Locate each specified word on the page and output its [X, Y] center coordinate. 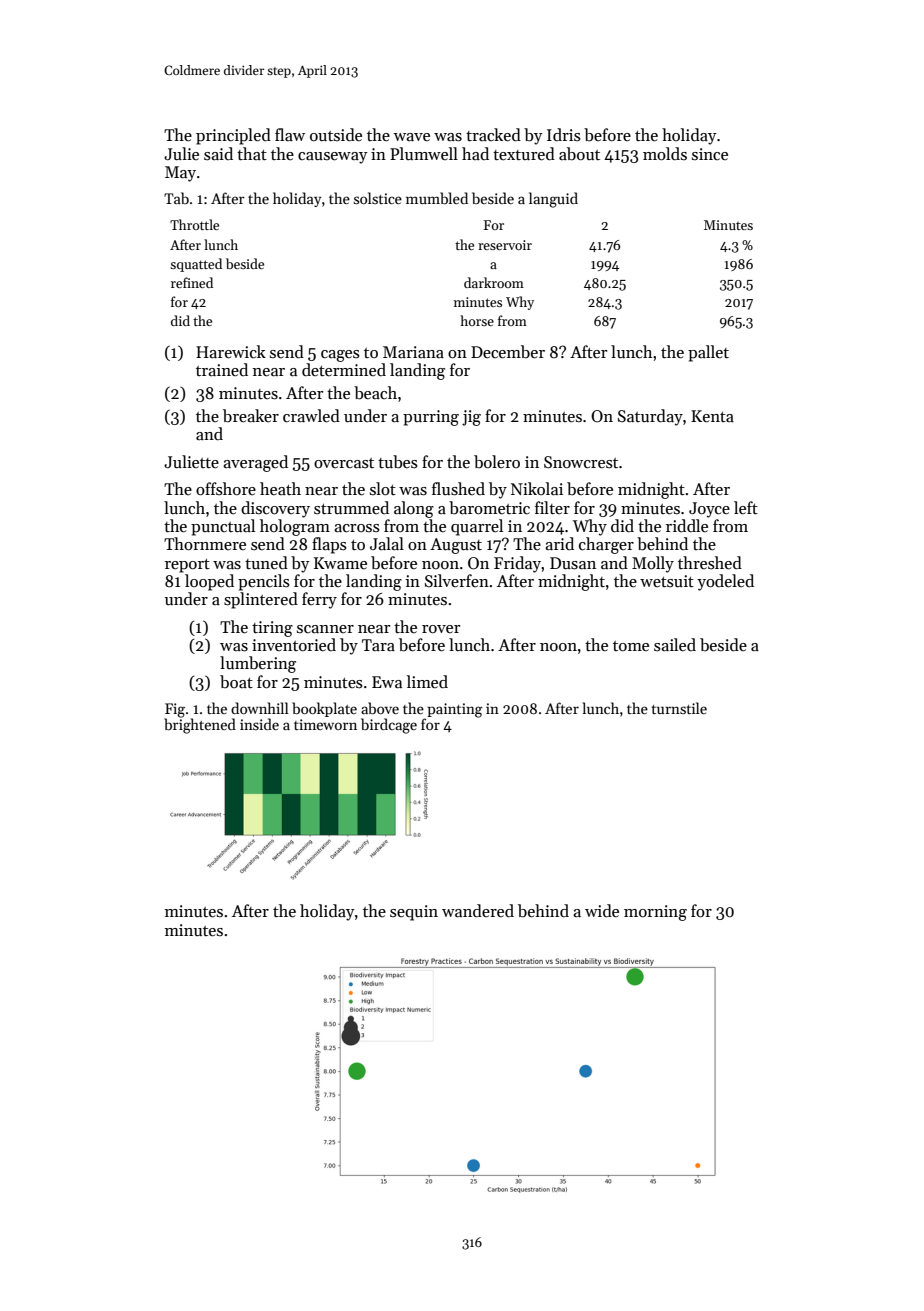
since [710, 154]
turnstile [679, 708]
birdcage [389, 726]
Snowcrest [581, 462]
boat [236, 682]
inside [259, 724]
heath [280, 488]
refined [192, 282]
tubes [398, 462]
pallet [708, 353]
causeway [333, 158]
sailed [675, 645]
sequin [414, 913]
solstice [378, 198]
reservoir [505, 245]
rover [441, 629]
